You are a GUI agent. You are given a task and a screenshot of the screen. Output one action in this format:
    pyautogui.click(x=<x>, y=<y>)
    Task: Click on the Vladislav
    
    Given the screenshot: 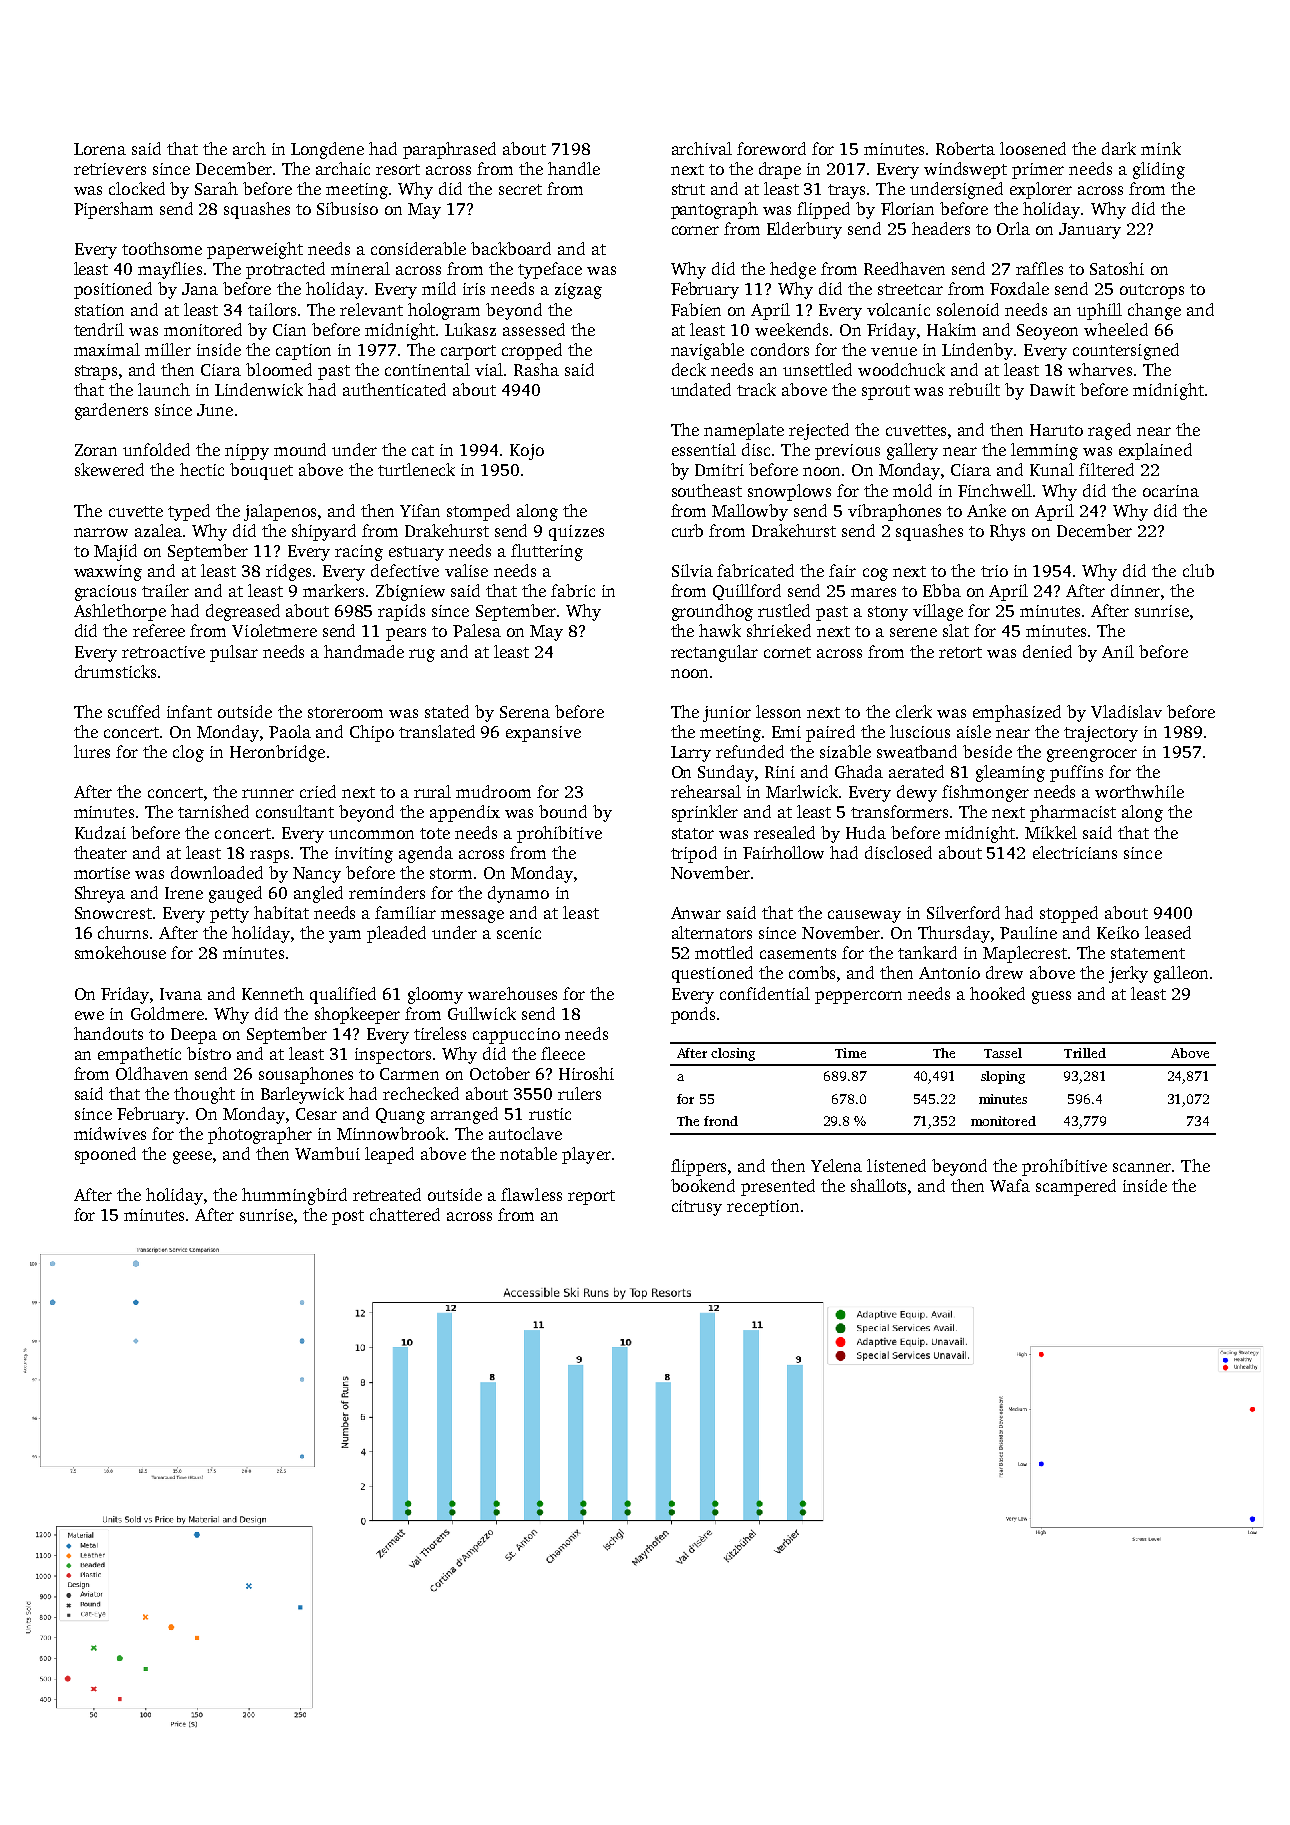 What is the action you would take?
    pyautogui.click(x=1126, y=711)
